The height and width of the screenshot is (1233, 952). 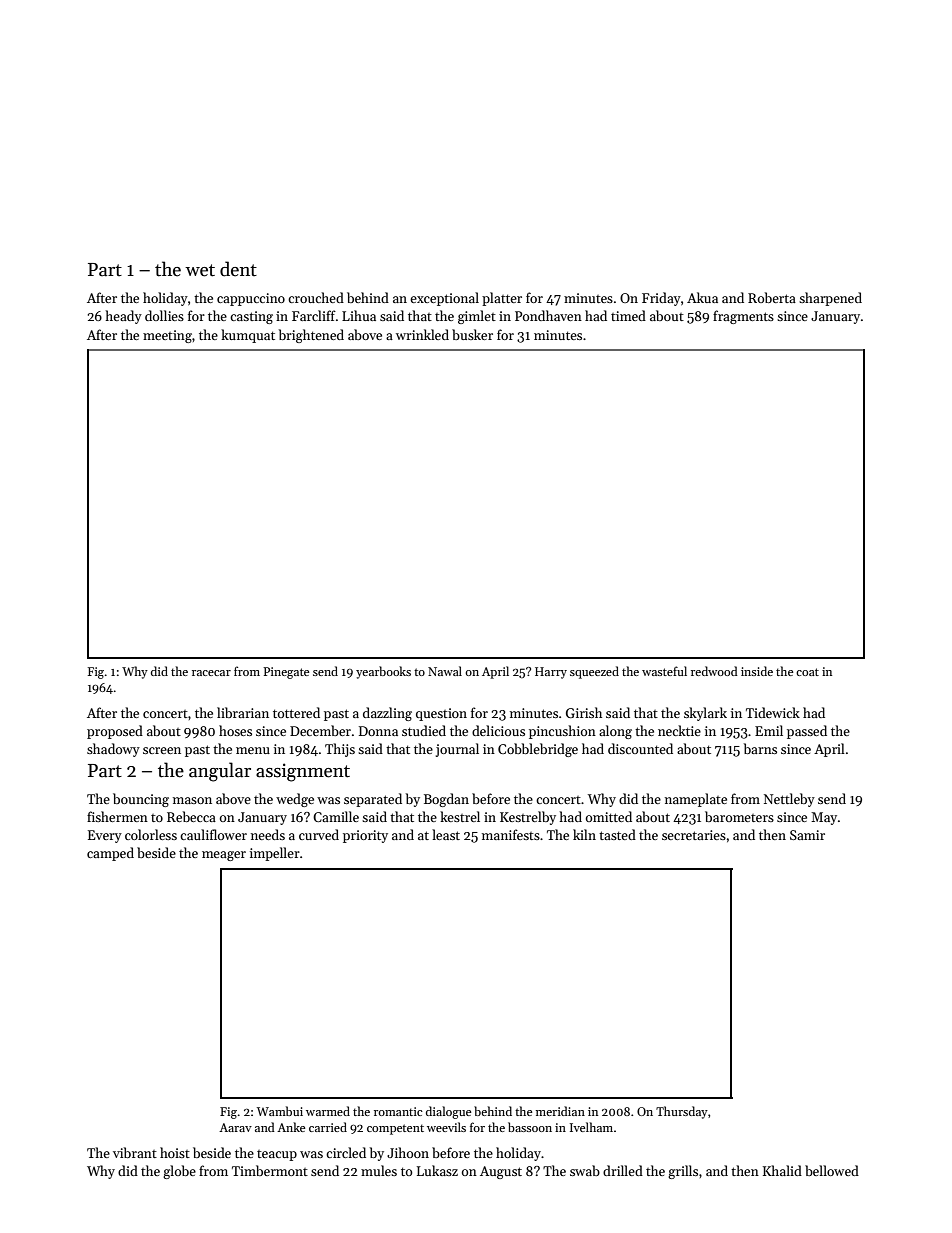 What do you see at coordinates (444, 299) in the screenshot?
I see `exceptional` at bounding box center [444, 299].
